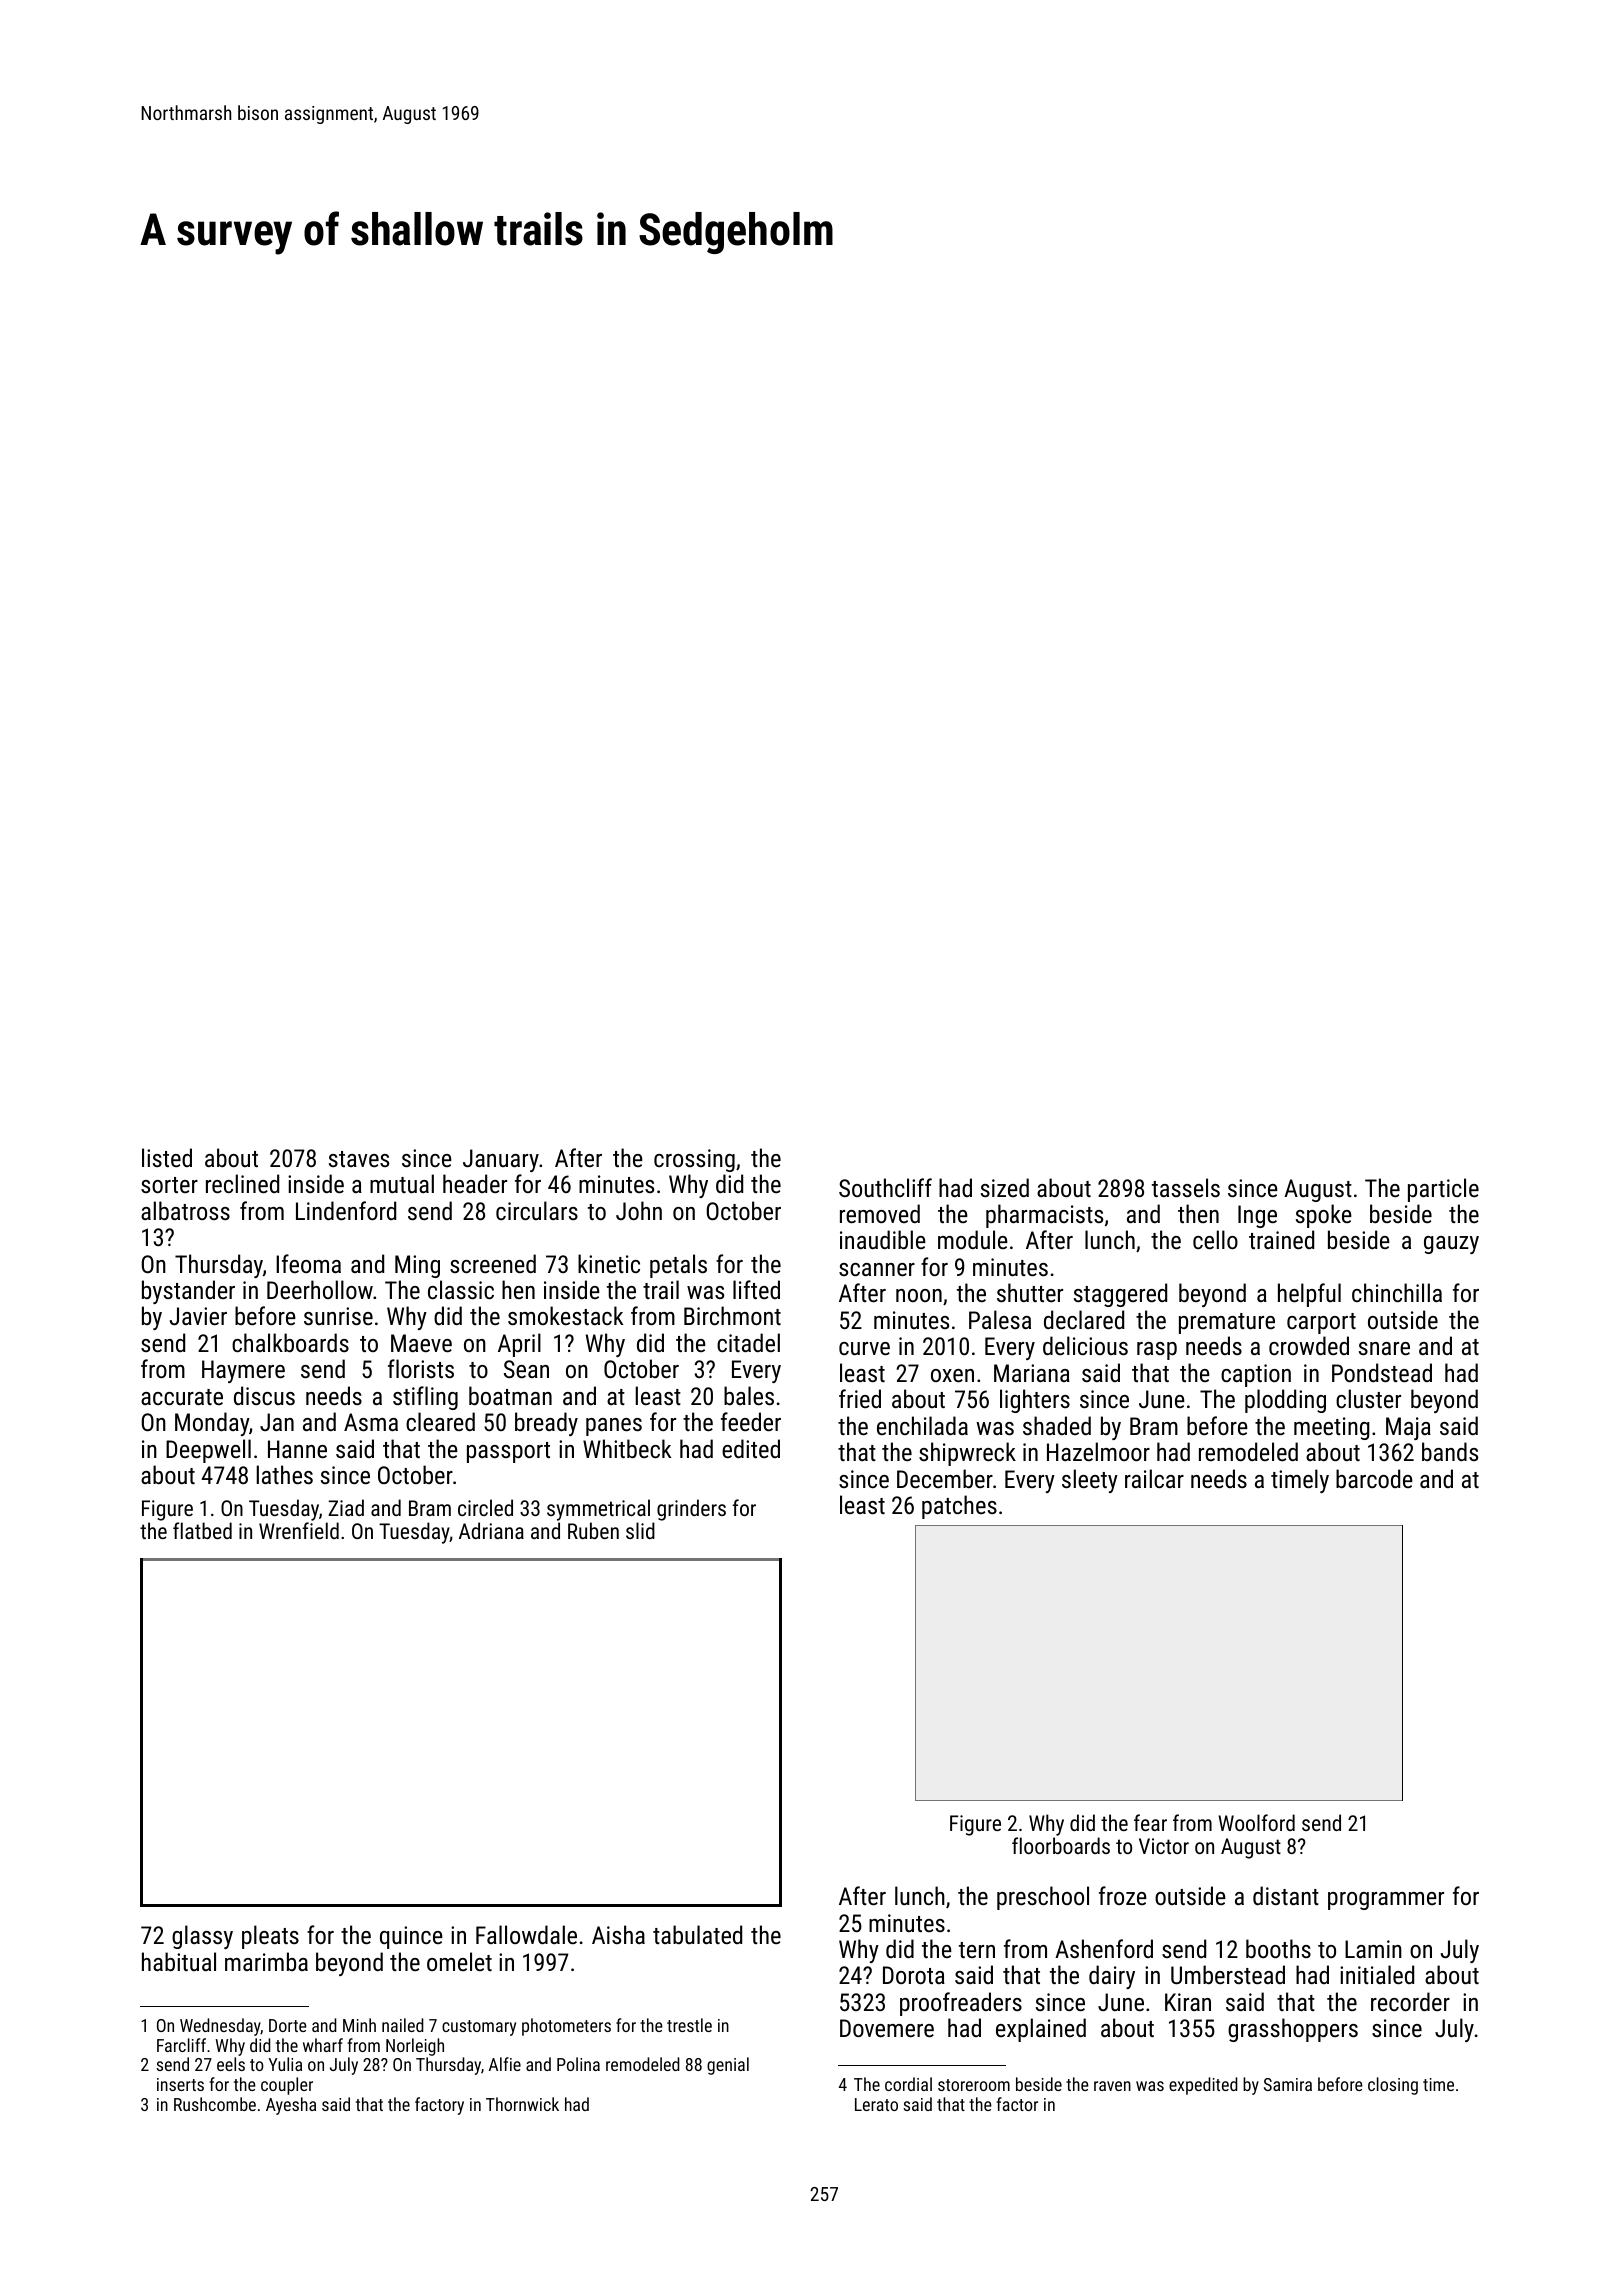  What do you see at coordinates (202, 1530) in the screenshot?
I see `flatbed` at bounding box center [202, 1530].
